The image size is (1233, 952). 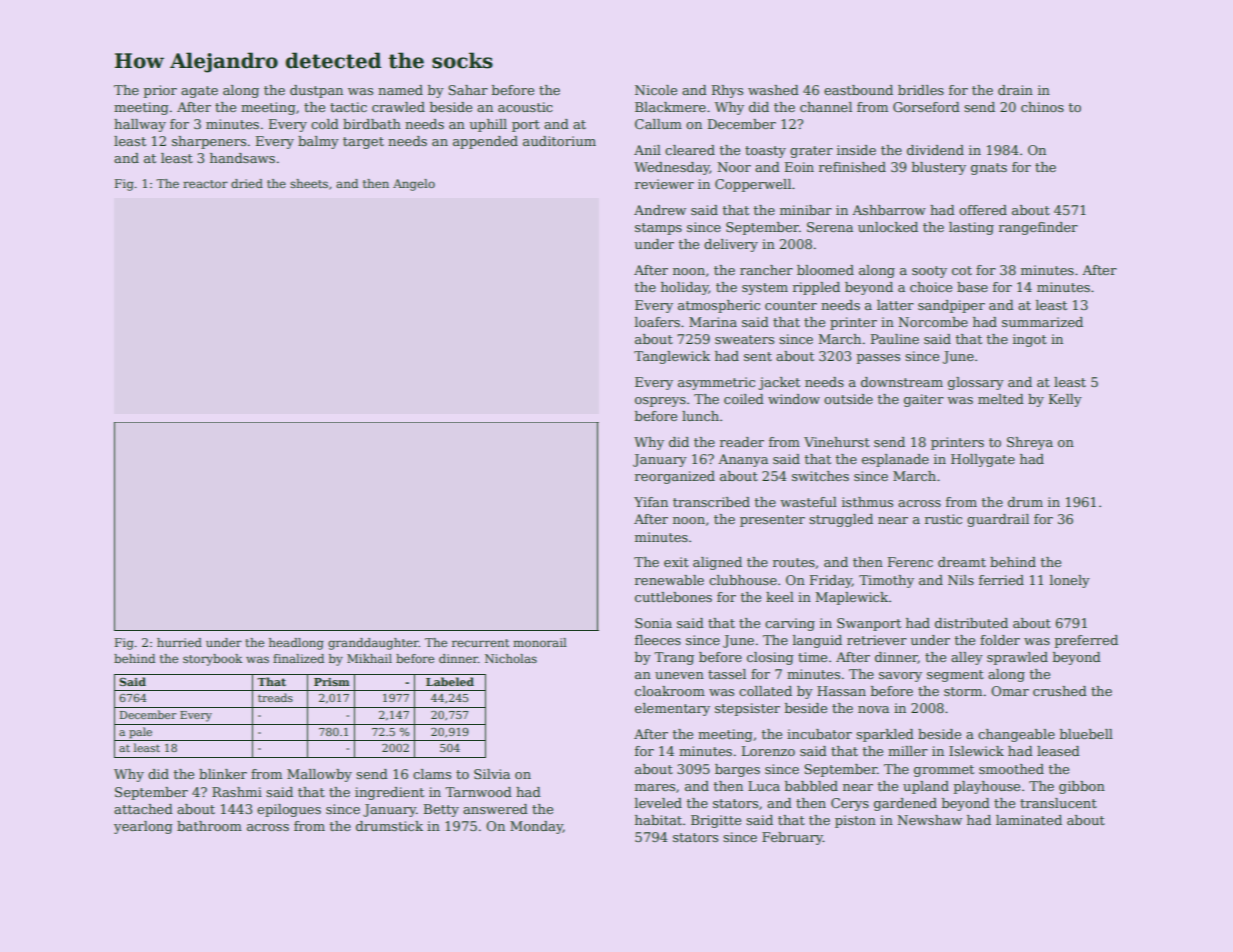 What do you see at coordinates (372, 124) in the image?
I see `birdbath` at bounding box center [372, 124].
